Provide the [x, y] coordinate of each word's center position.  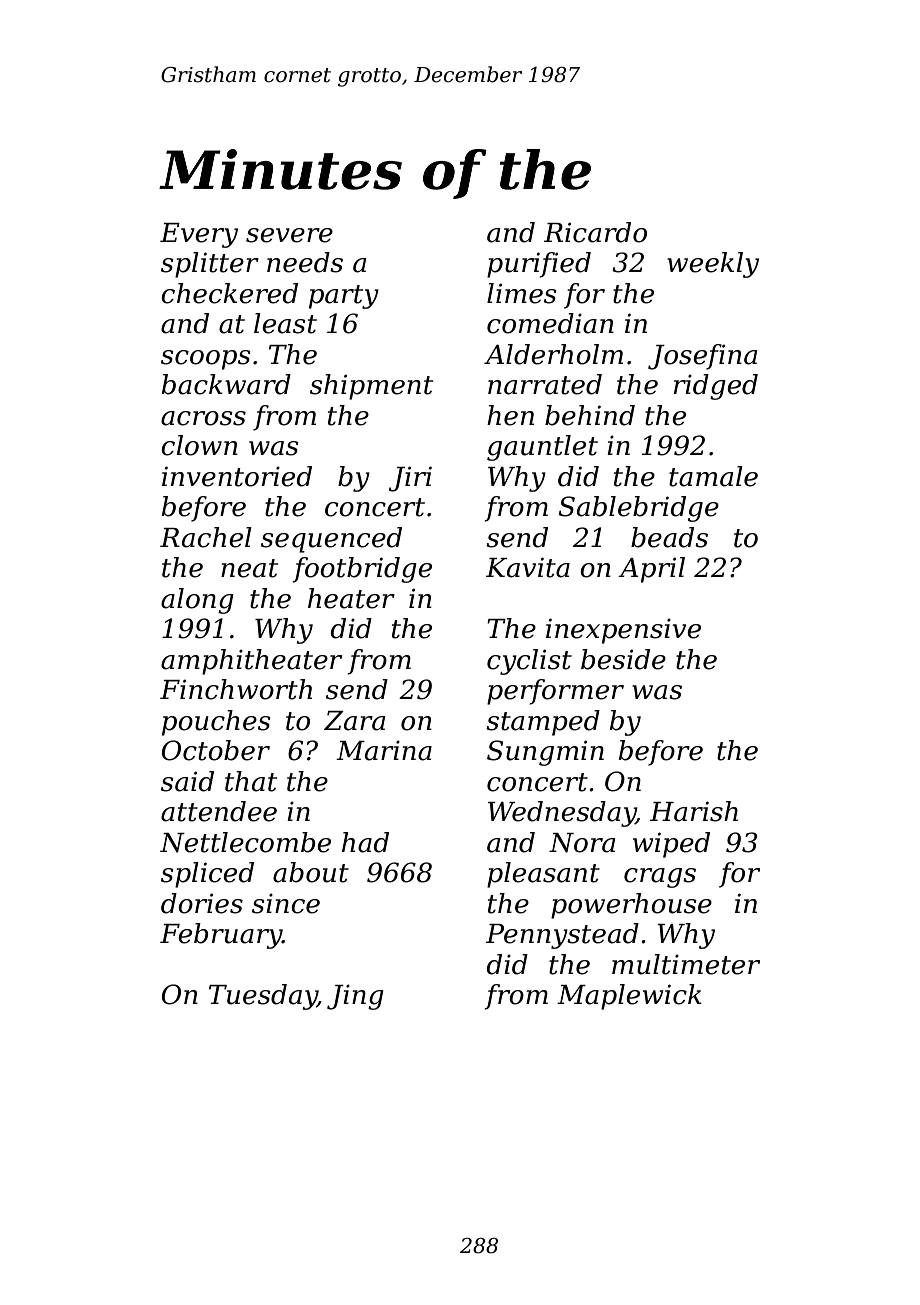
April [651, 570]
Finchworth [236, 689]
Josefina [702, 357]
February [221, 936]
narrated [545, 384]
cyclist [529, 662]
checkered [229, 293]
